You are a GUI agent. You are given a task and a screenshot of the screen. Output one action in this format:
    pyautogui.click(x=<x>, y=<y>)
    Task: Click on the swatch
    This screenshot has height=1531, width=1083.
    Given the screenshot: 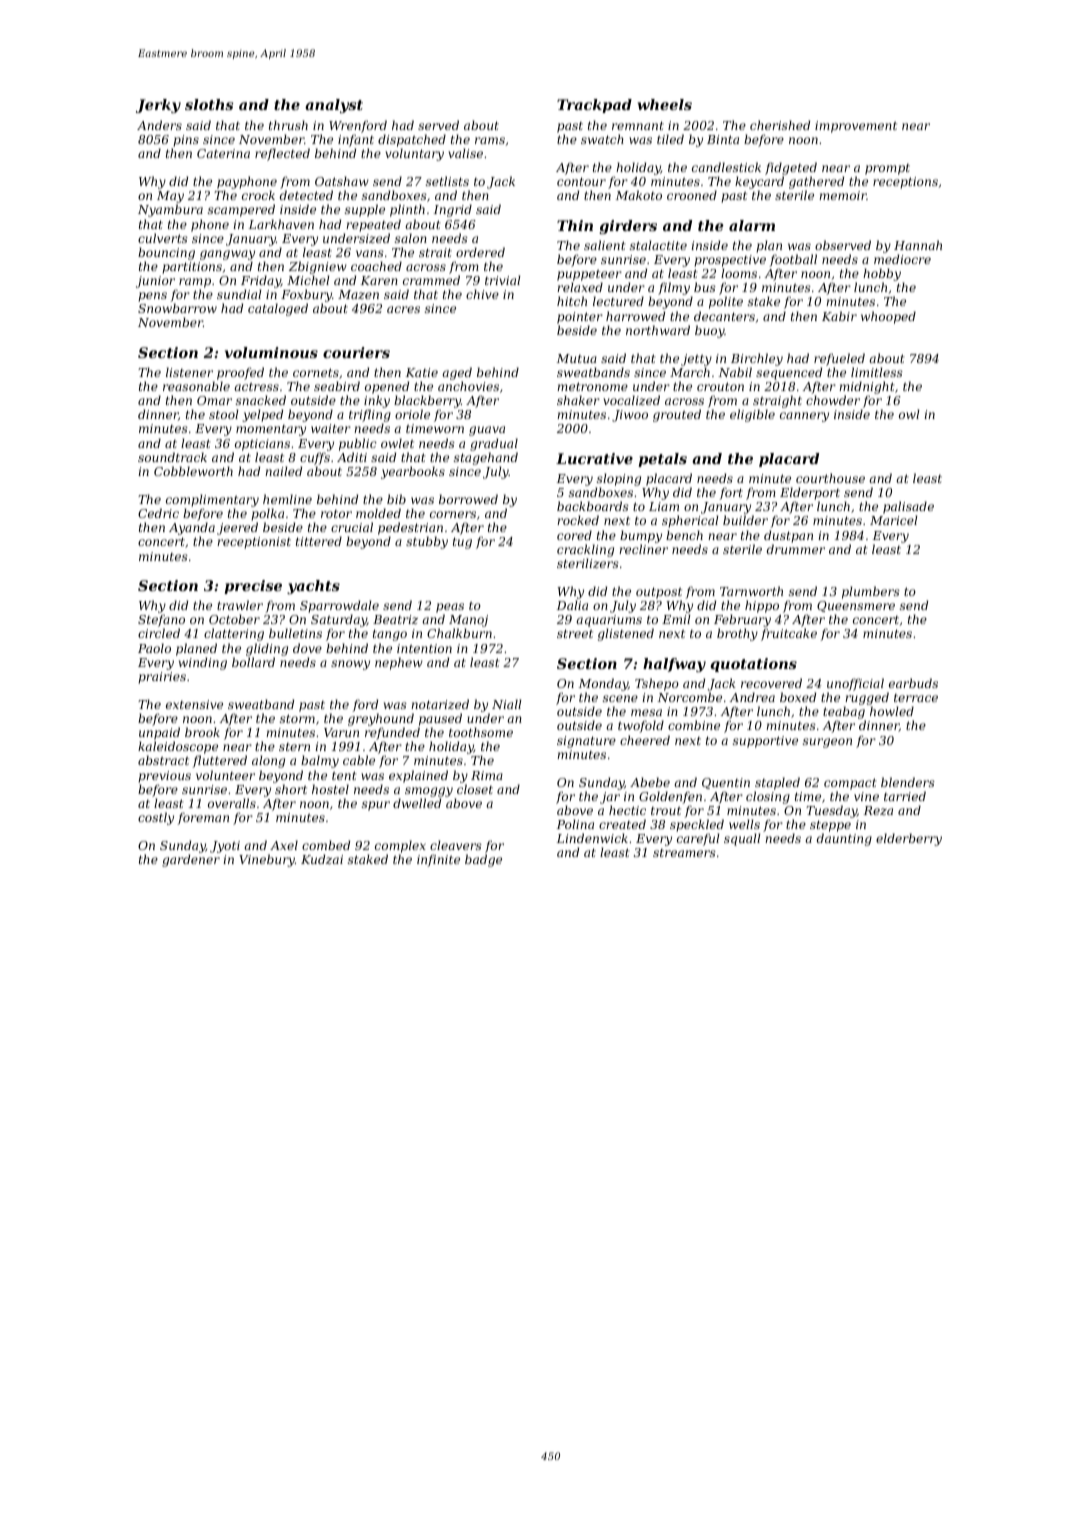 What is the action you would take?
    pyautogui.click(x=602, y=139)
